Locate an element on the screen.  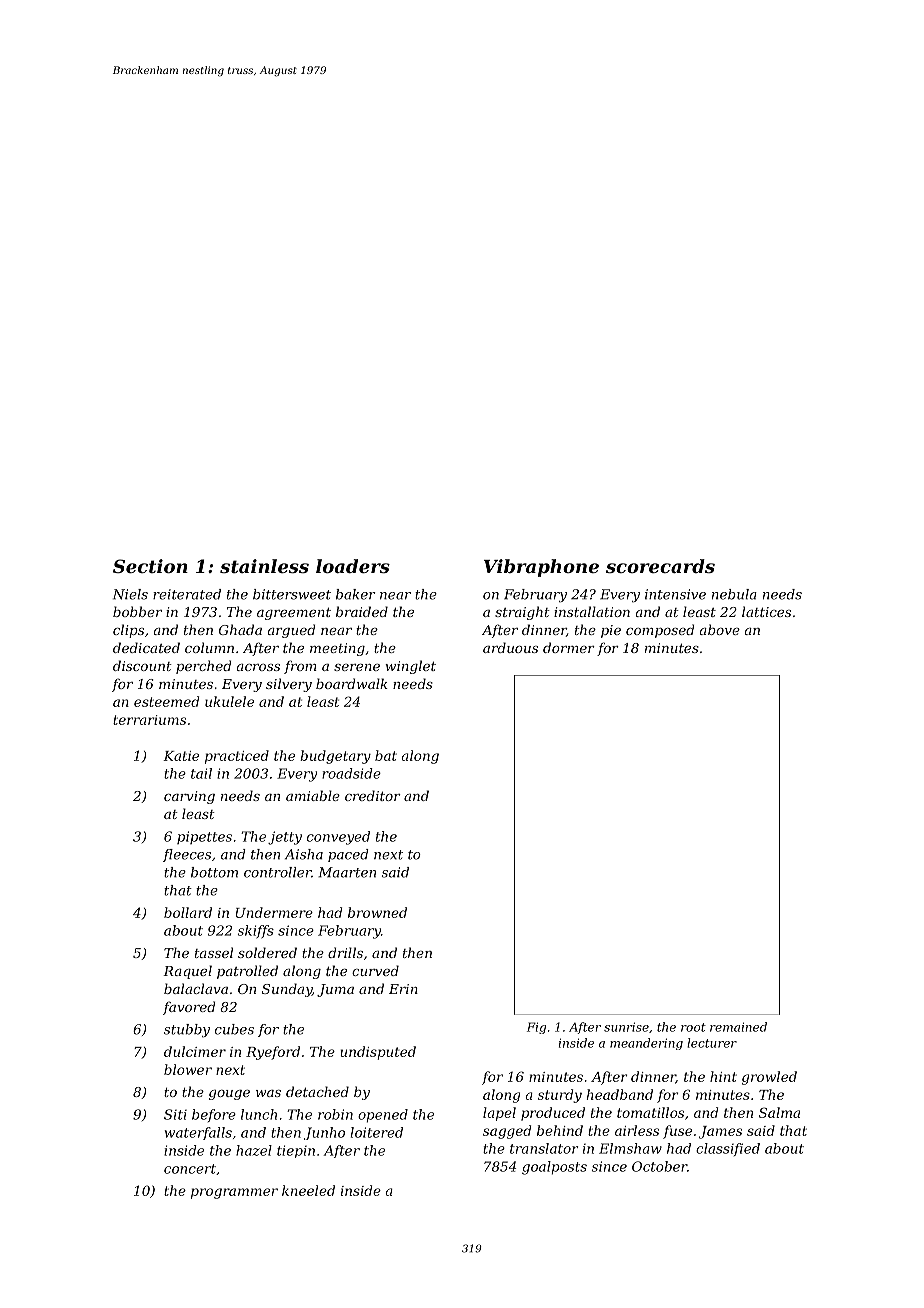
lecturer is located at coordinates (712, 1043).
